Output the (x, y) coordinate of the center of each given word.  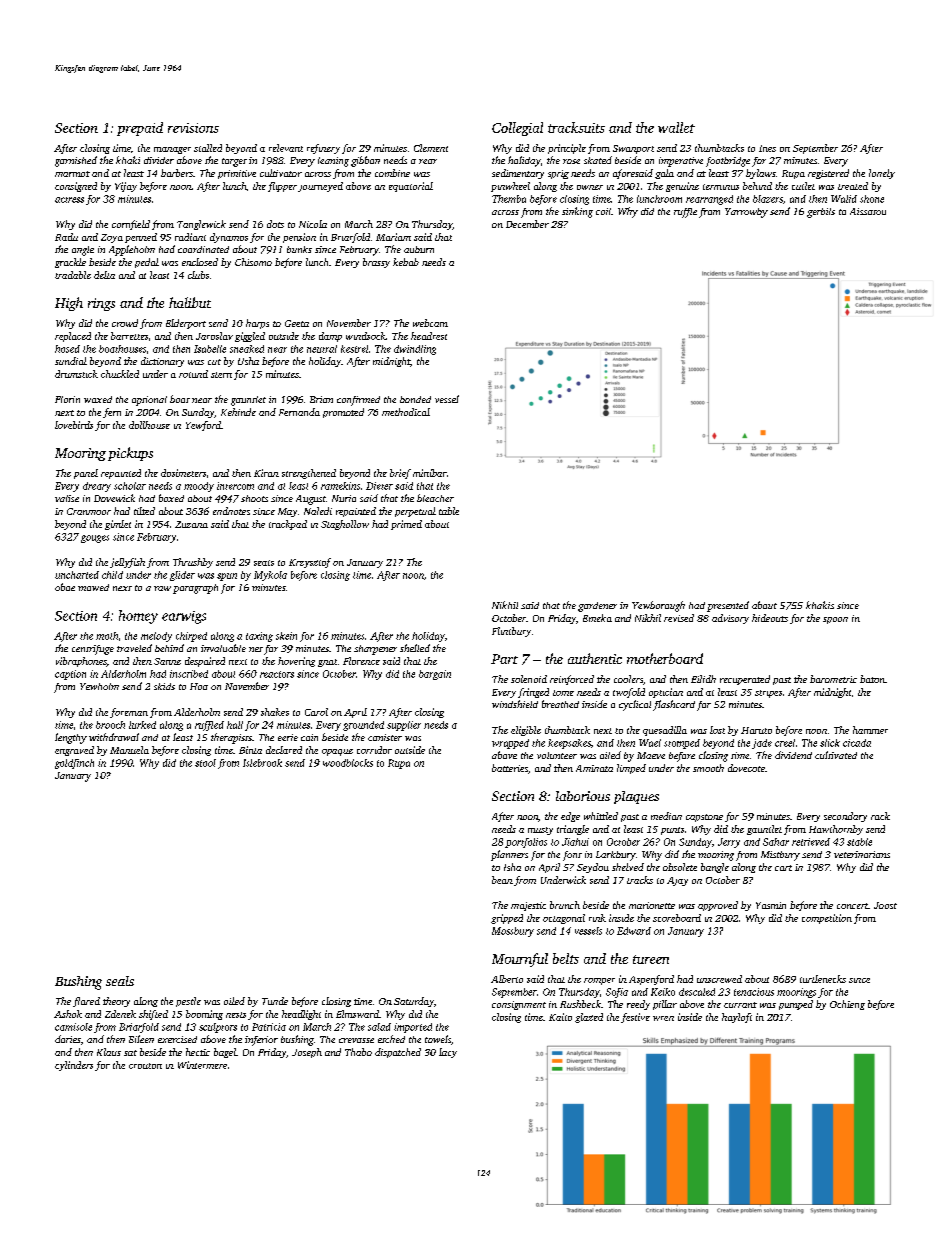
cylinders (74, 1066)
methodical (406, 412)
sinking (577, 212)
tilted (144, 511)
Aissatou (868, 211)
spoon (835, 620)
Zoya (112, 238)
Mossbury (513, 932)
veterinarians (862, 854)
